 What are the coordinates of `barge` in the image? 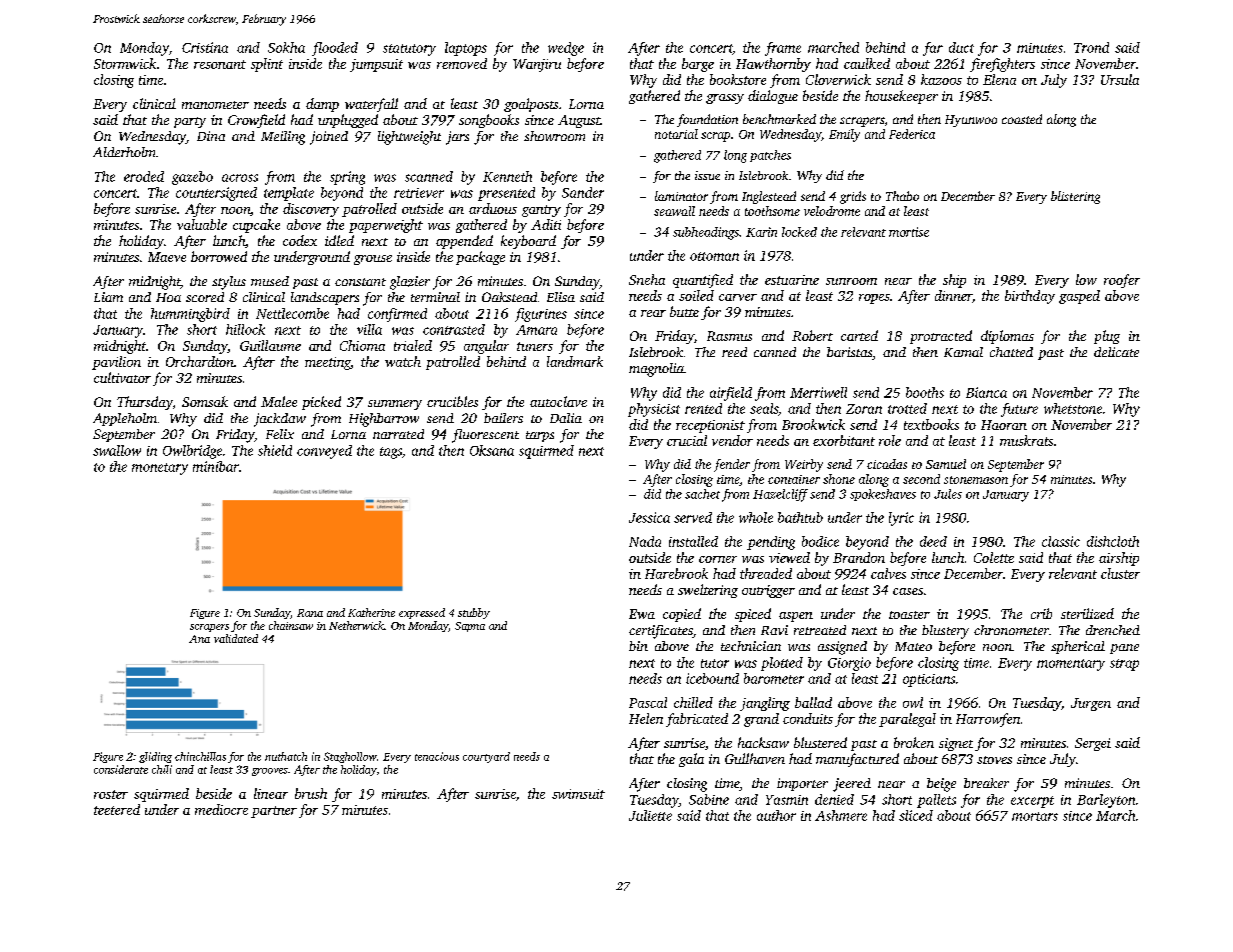 It's located at (698, 65).
